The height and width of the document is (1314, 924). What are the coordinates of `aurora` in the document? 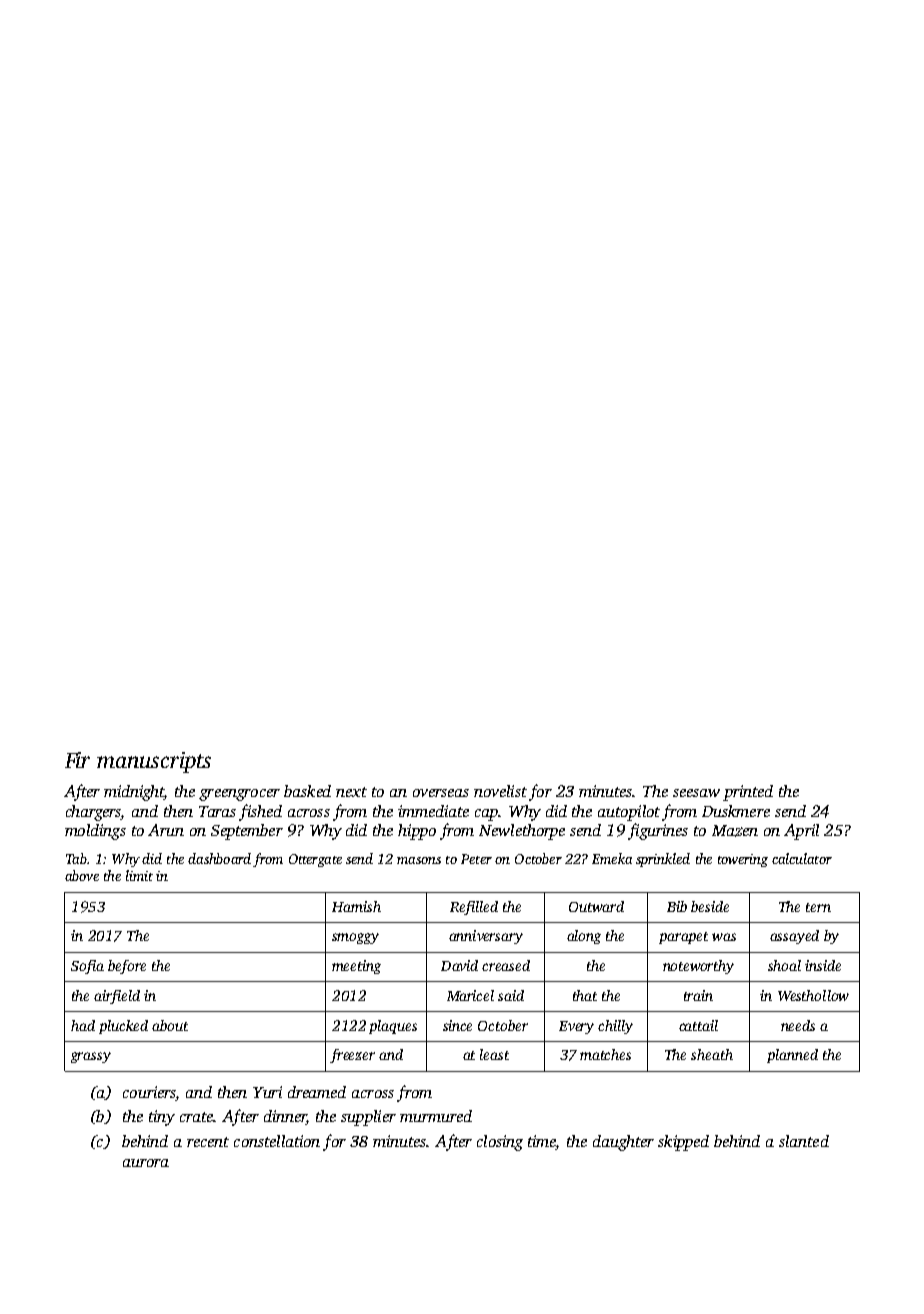 It's located at (146, 1163).
